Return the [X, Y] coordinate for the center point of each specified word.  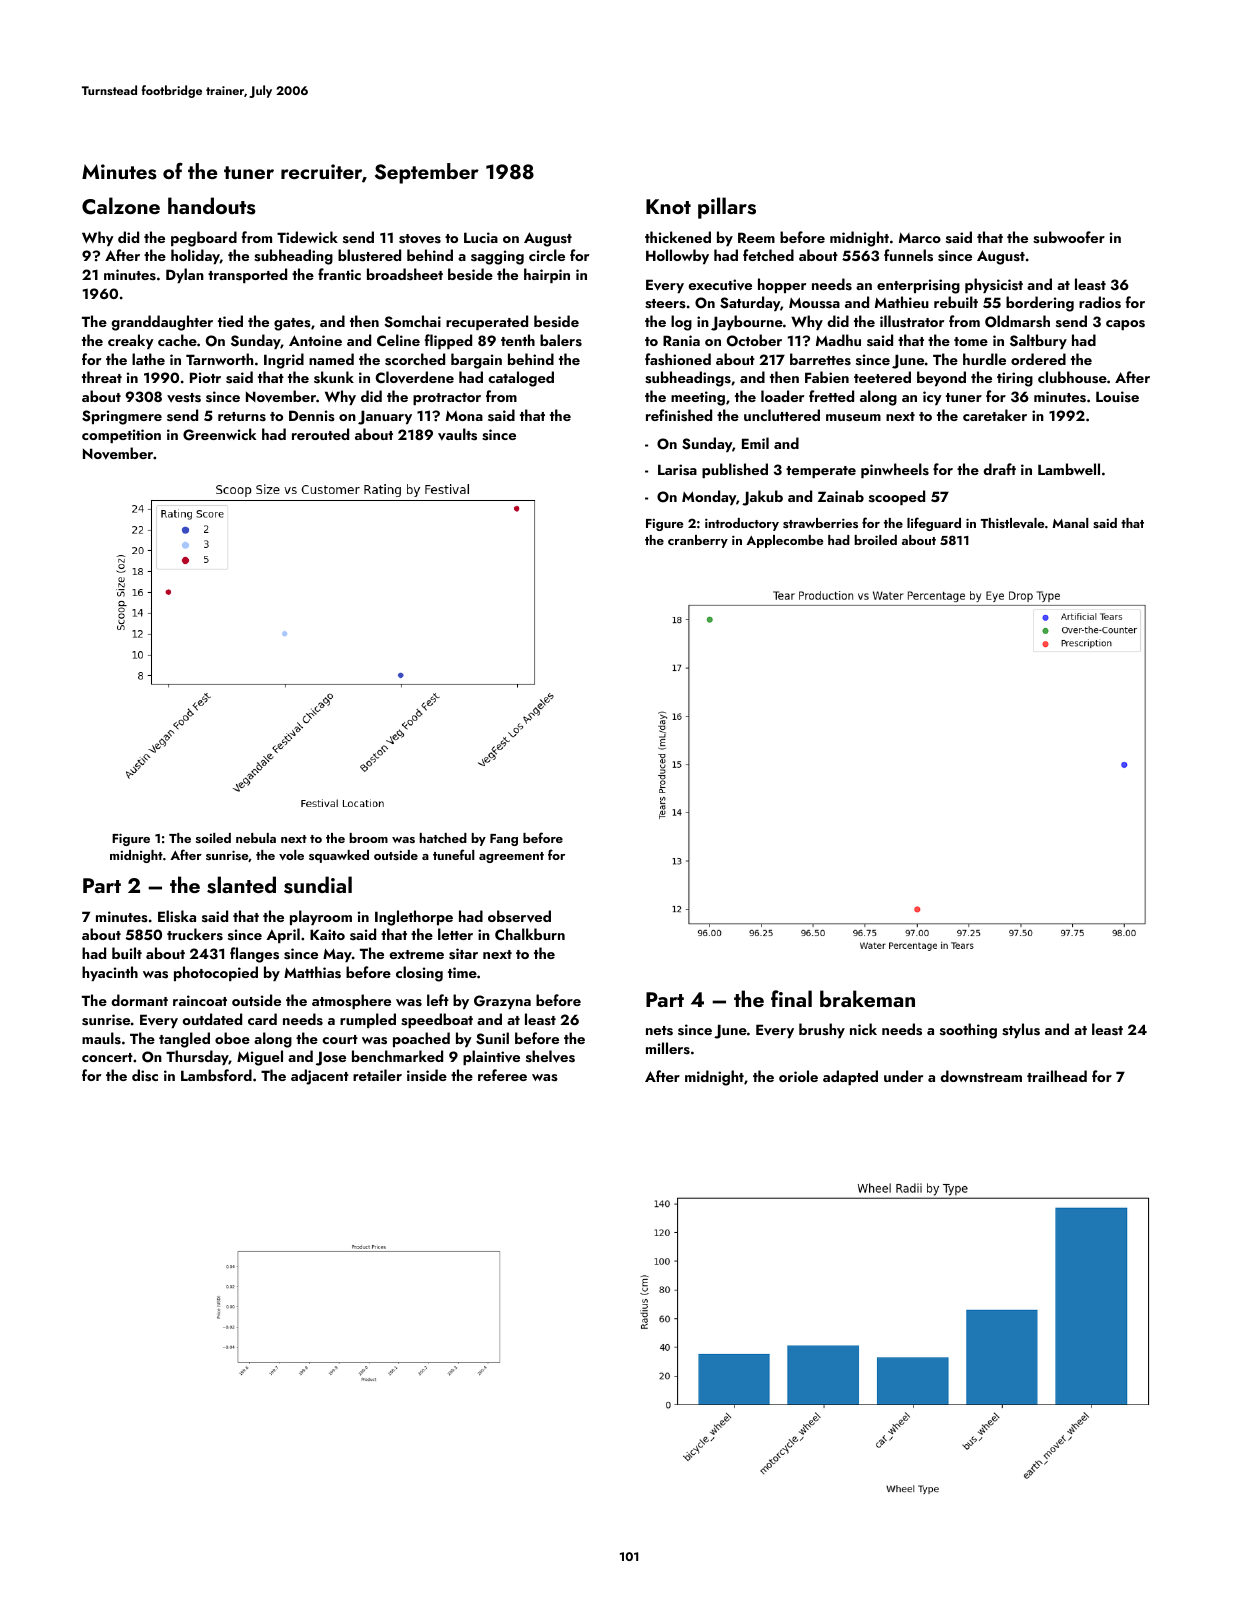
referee [502, 1075]
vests [184, 398]
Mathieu [902, 302]
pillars [727, 208]
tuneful [454, 854]
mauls [101, 1038]
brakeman [867, 998]
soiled [213, 838]
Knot [668, 206]
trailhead [1057, 1076]
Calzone [121, 206]
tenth [518, 340]
